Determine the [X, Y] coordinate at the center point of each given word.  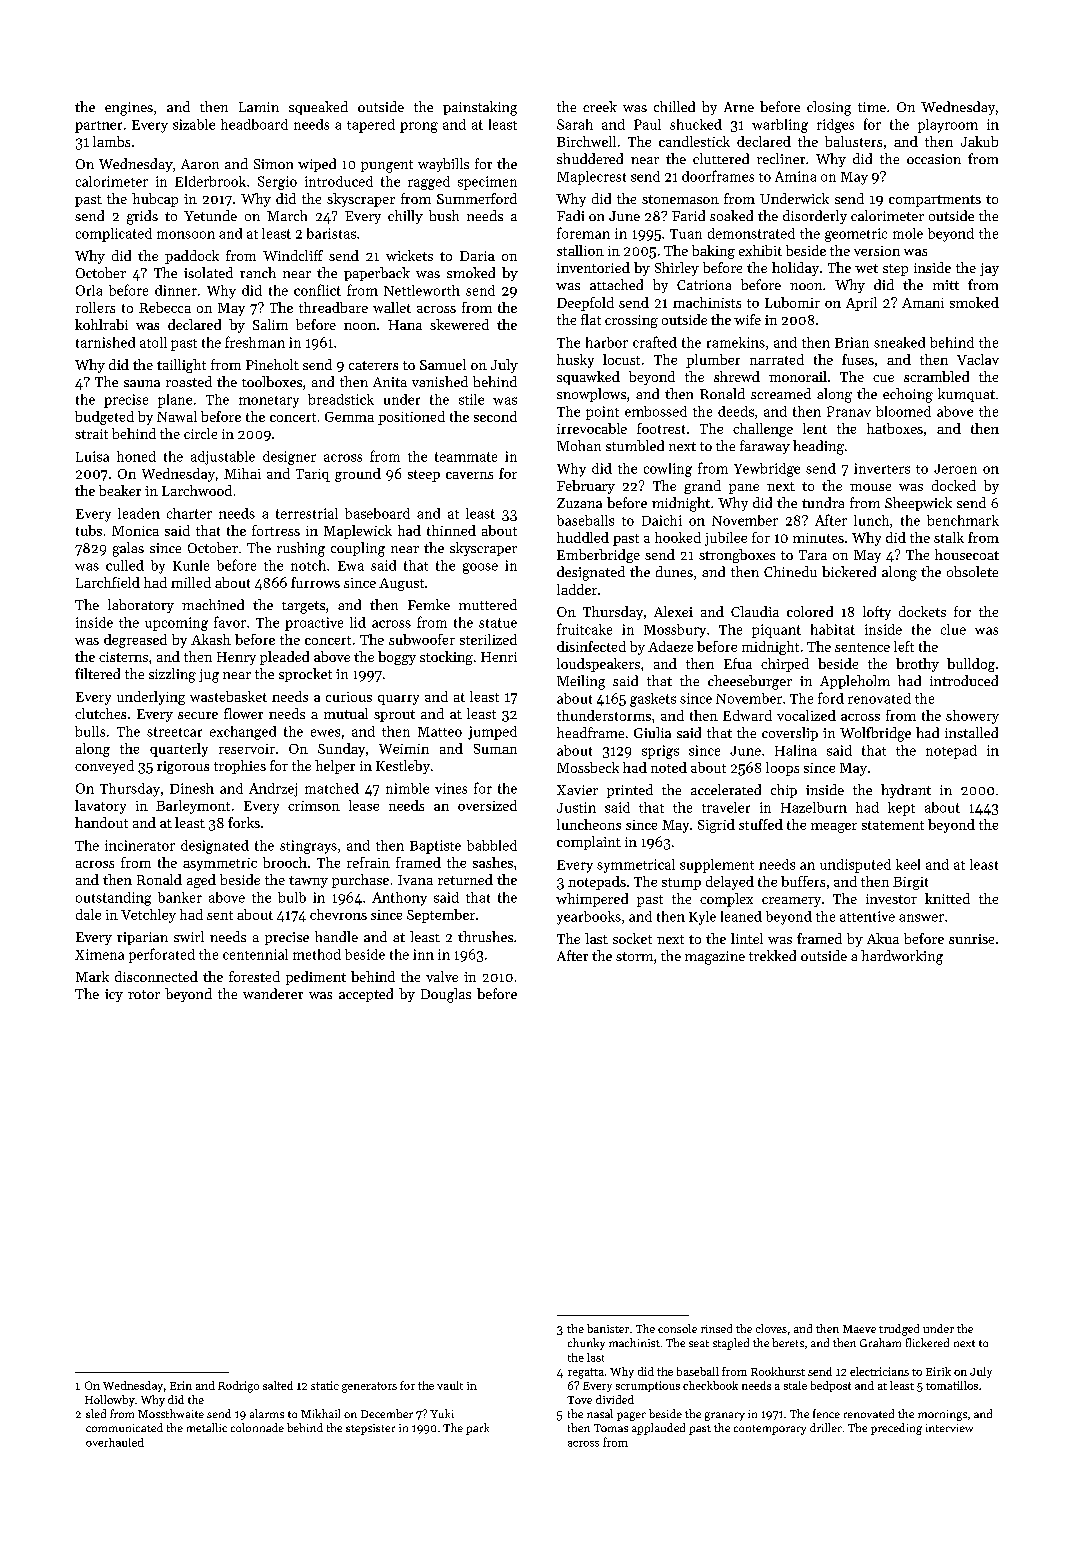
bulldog [971, 665]
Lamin [259, 107]
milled [191, 582]
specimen [487, 183]
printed [630, 791]
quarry [398, 700]
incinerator [140, 845]
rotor [144, 994]
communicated [124, 1427]
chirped [785, 665]
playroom [948, 126]
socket [632, 938]
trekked [772, 955]
